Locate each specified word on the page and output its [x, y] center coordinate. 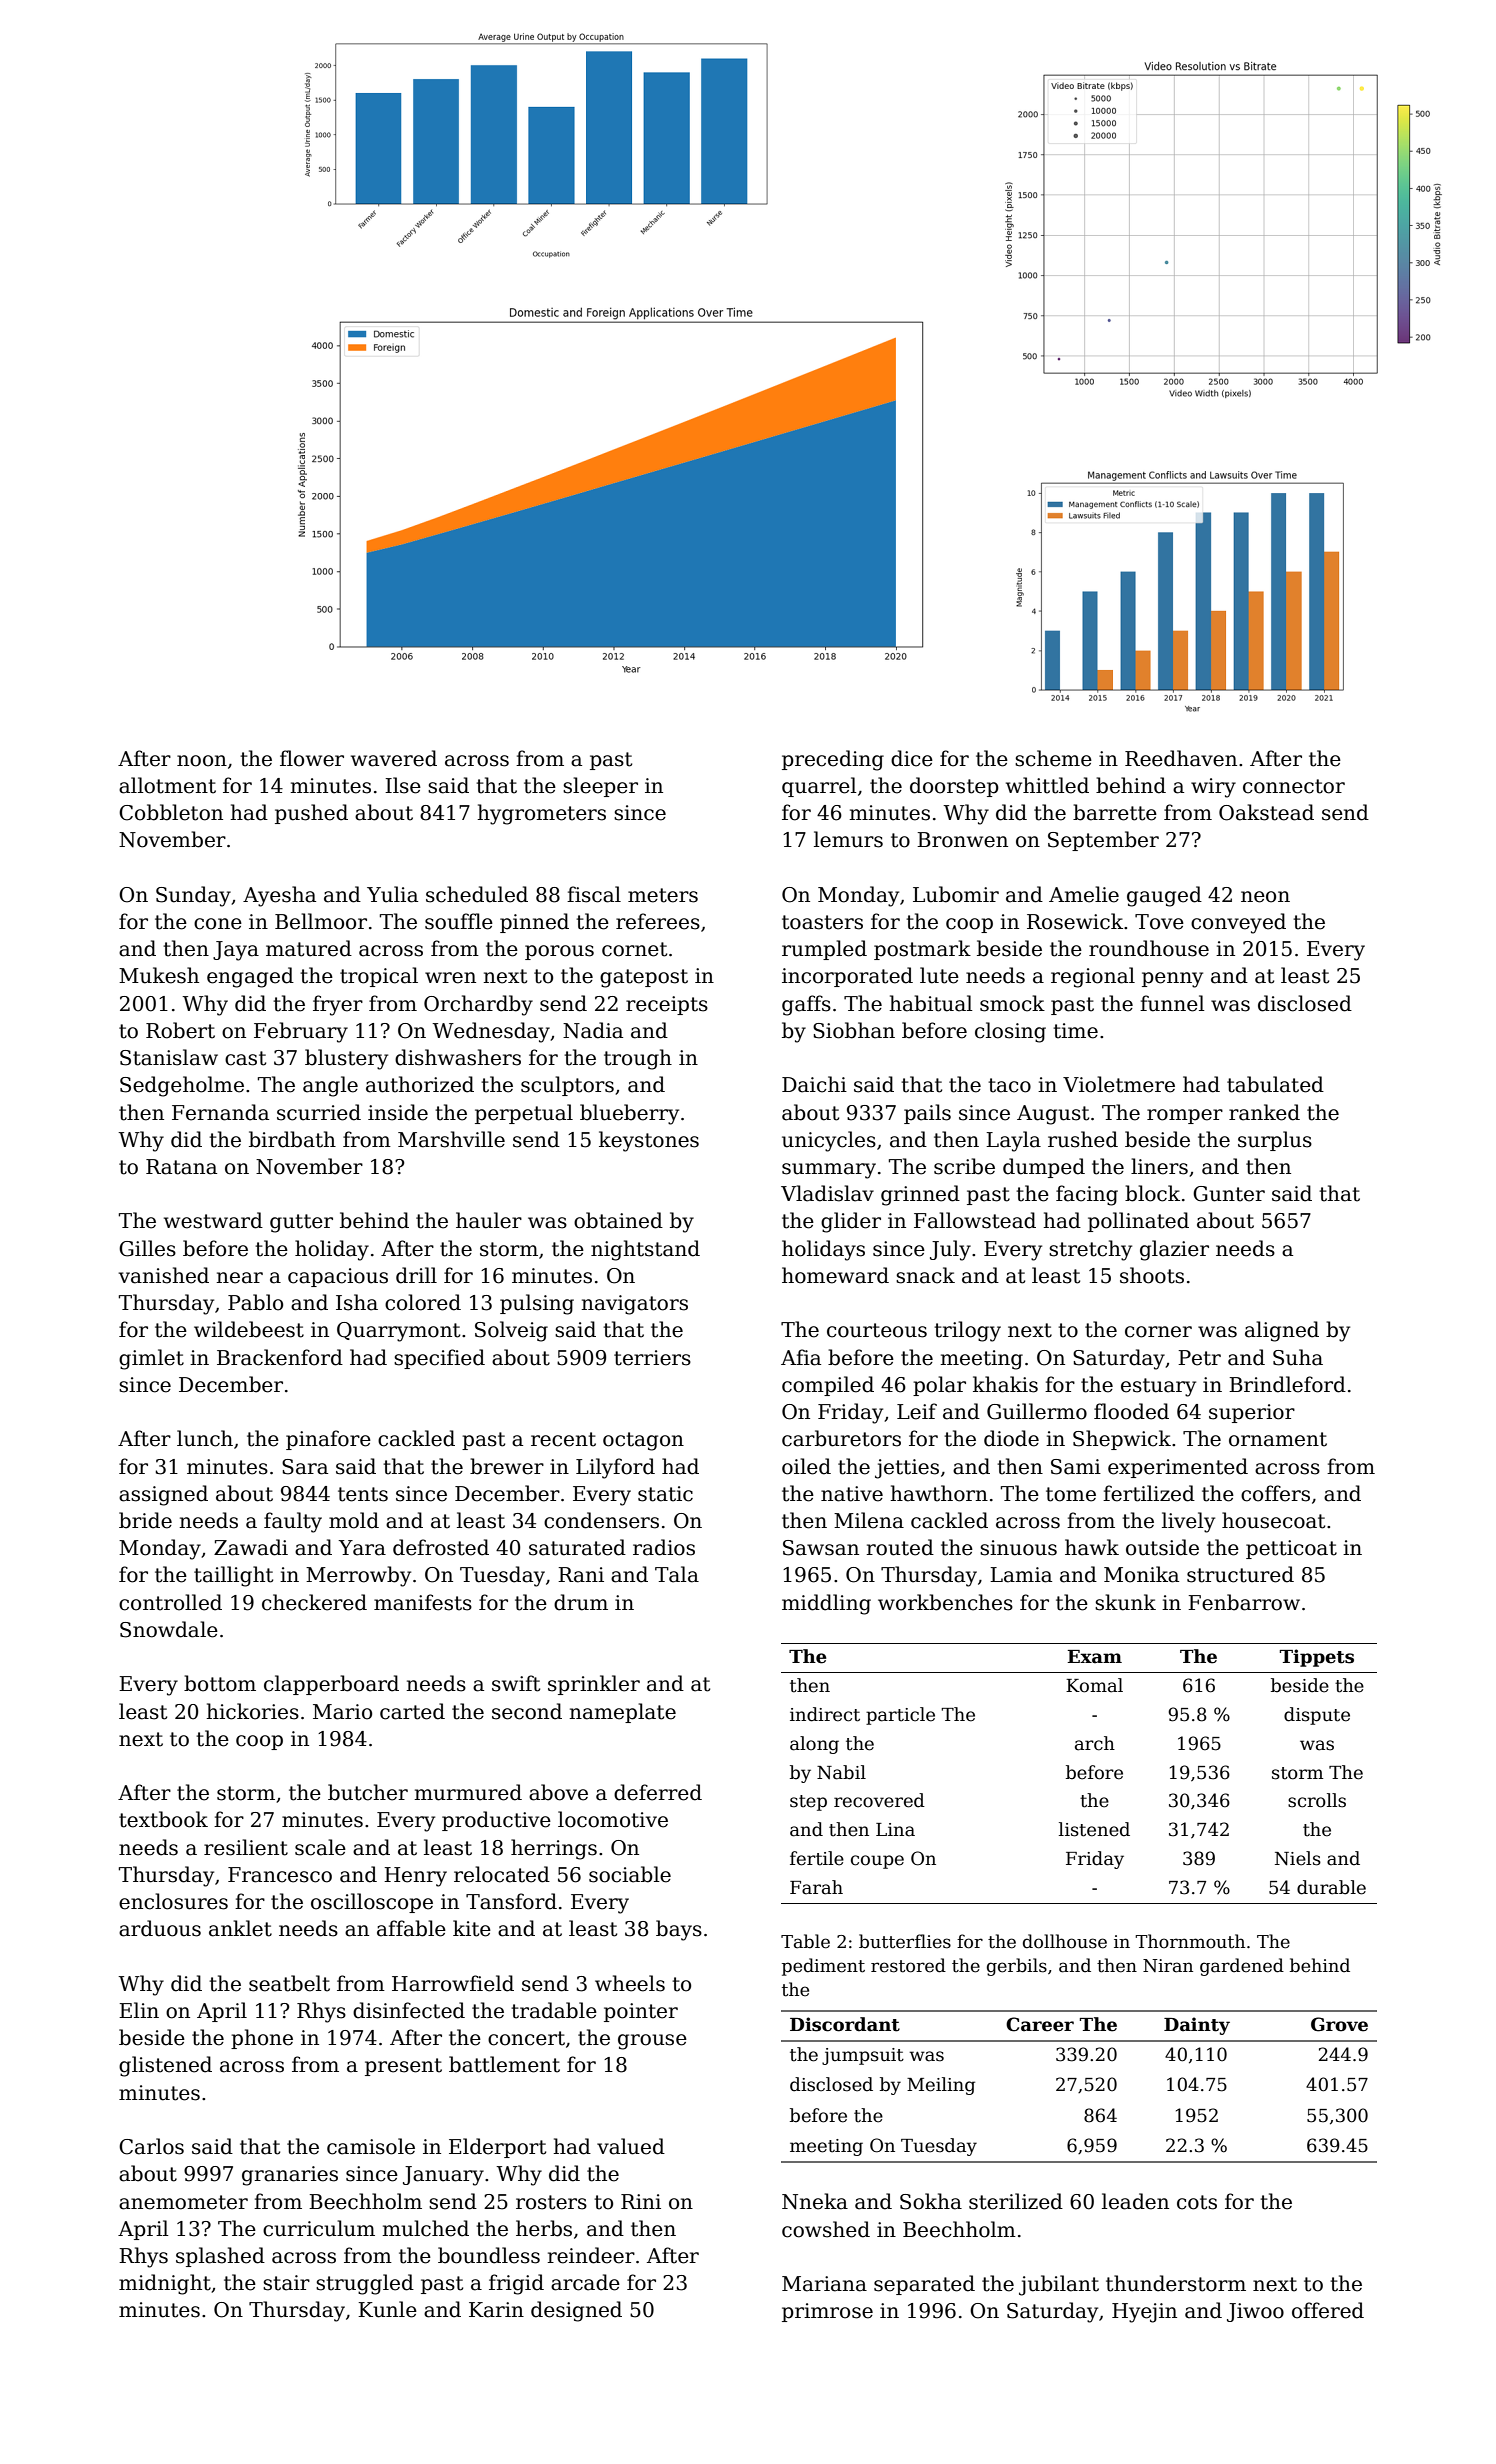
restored [908, 1965]
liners [1159, 1166]
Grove [1339, 2024]
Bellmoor [321, 921]
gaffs [806, 1005]
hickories [252, 1711]
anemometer [183, 2202]
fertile [817, 1858]
